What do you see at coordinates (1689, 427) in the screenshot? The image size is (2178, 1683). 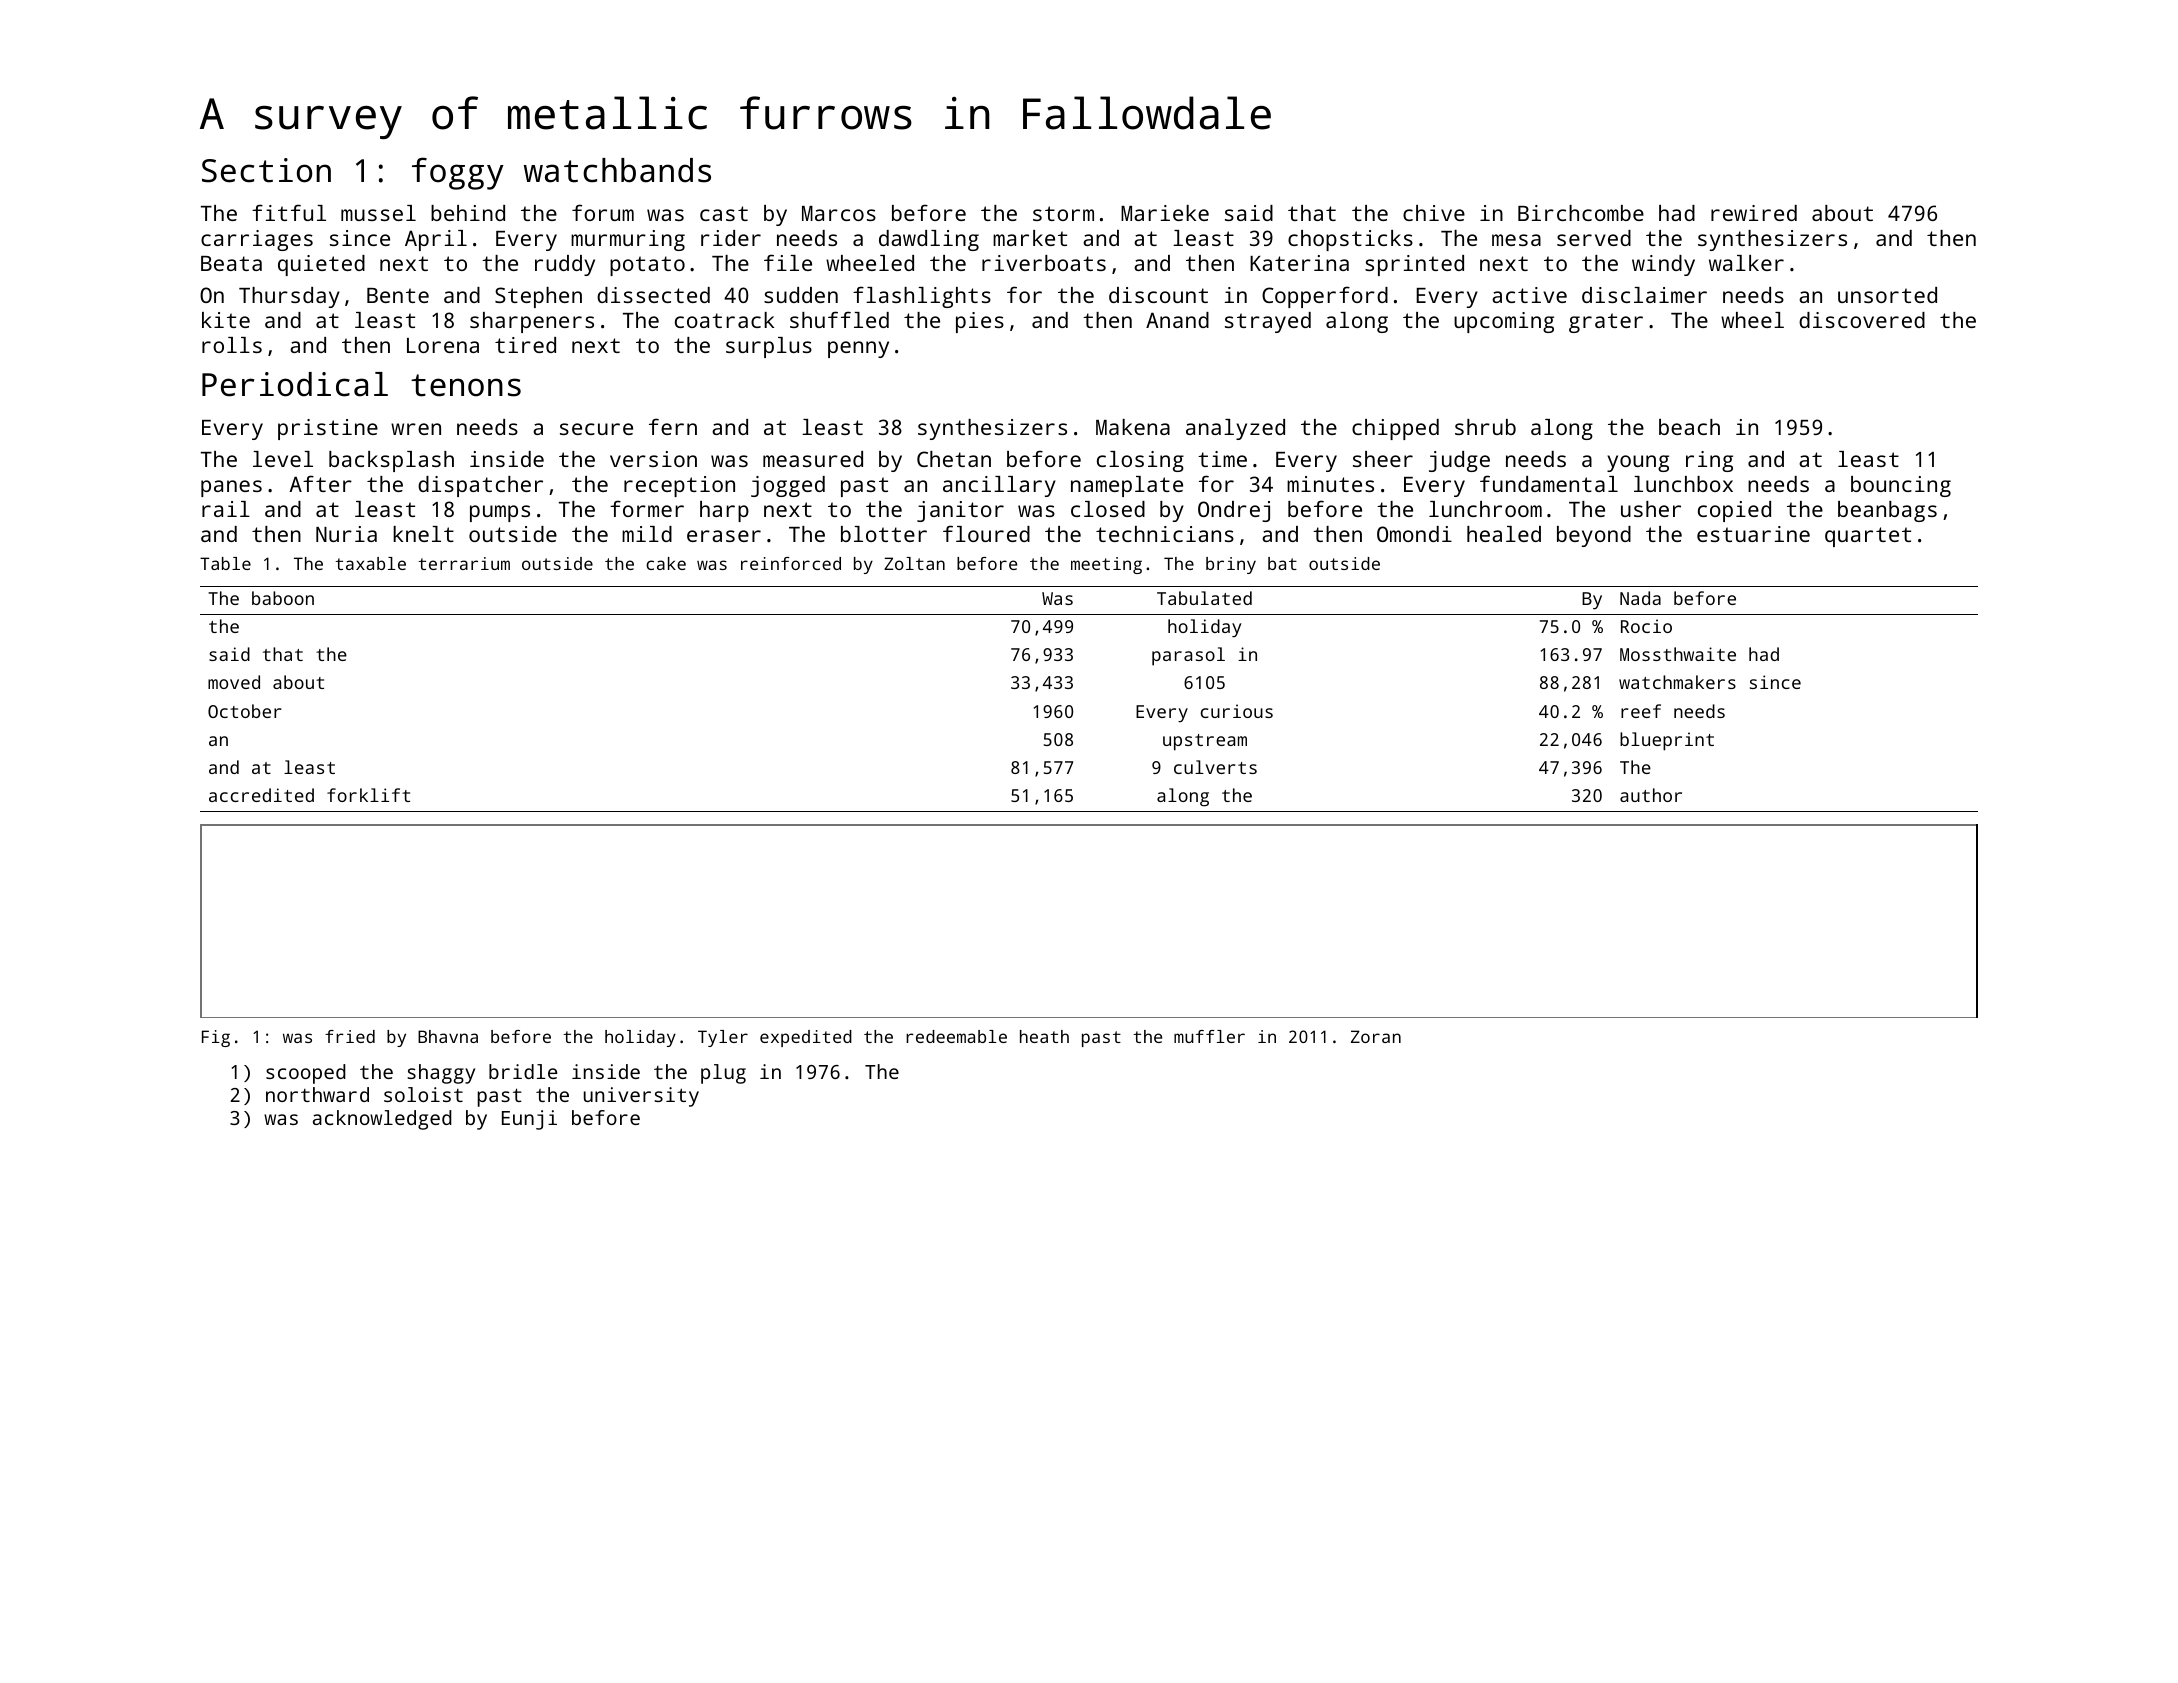 I see `beach` at bounding box center [1689, 427].
